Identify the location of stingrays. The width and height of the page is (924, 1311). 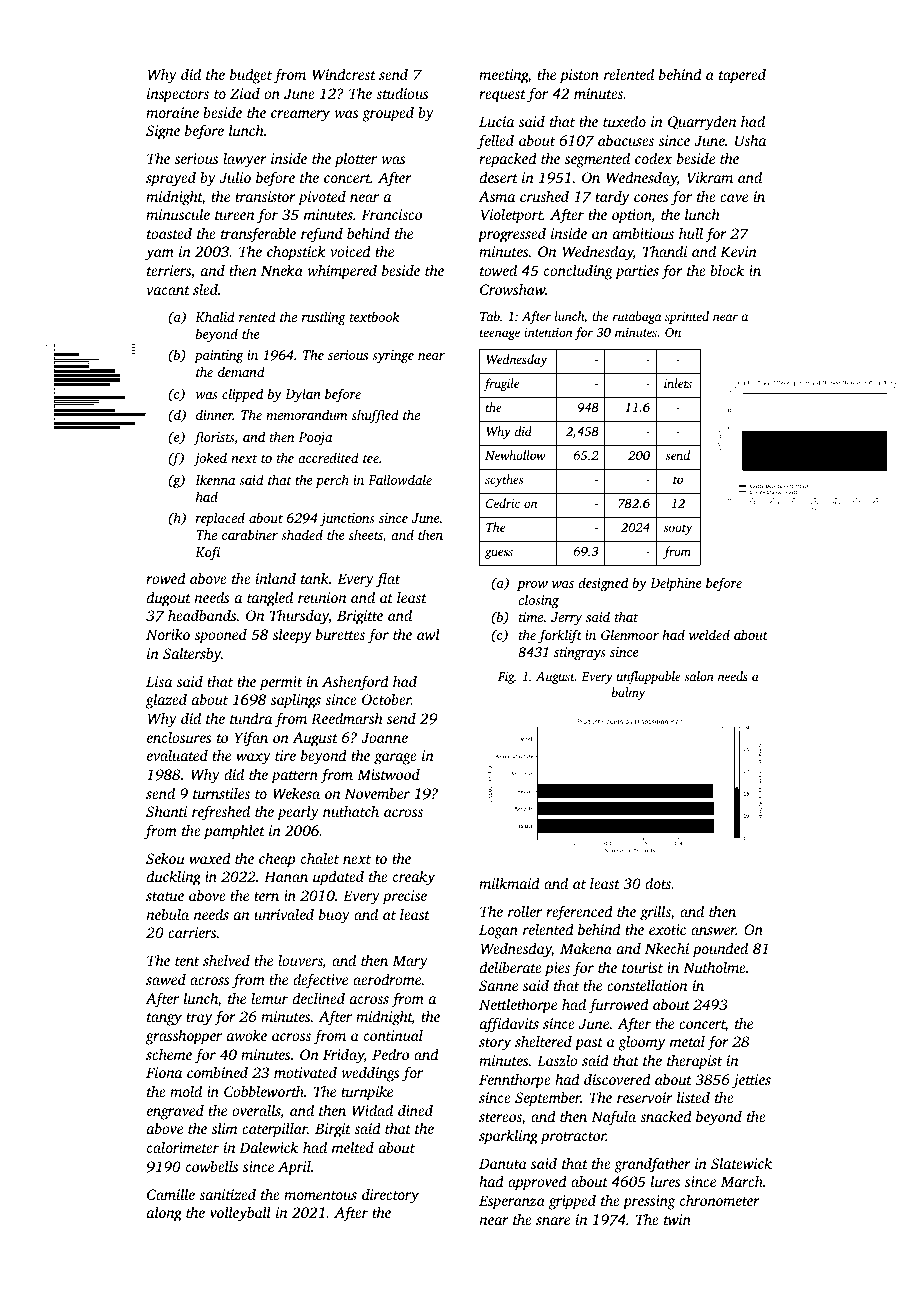
(579, 653).
